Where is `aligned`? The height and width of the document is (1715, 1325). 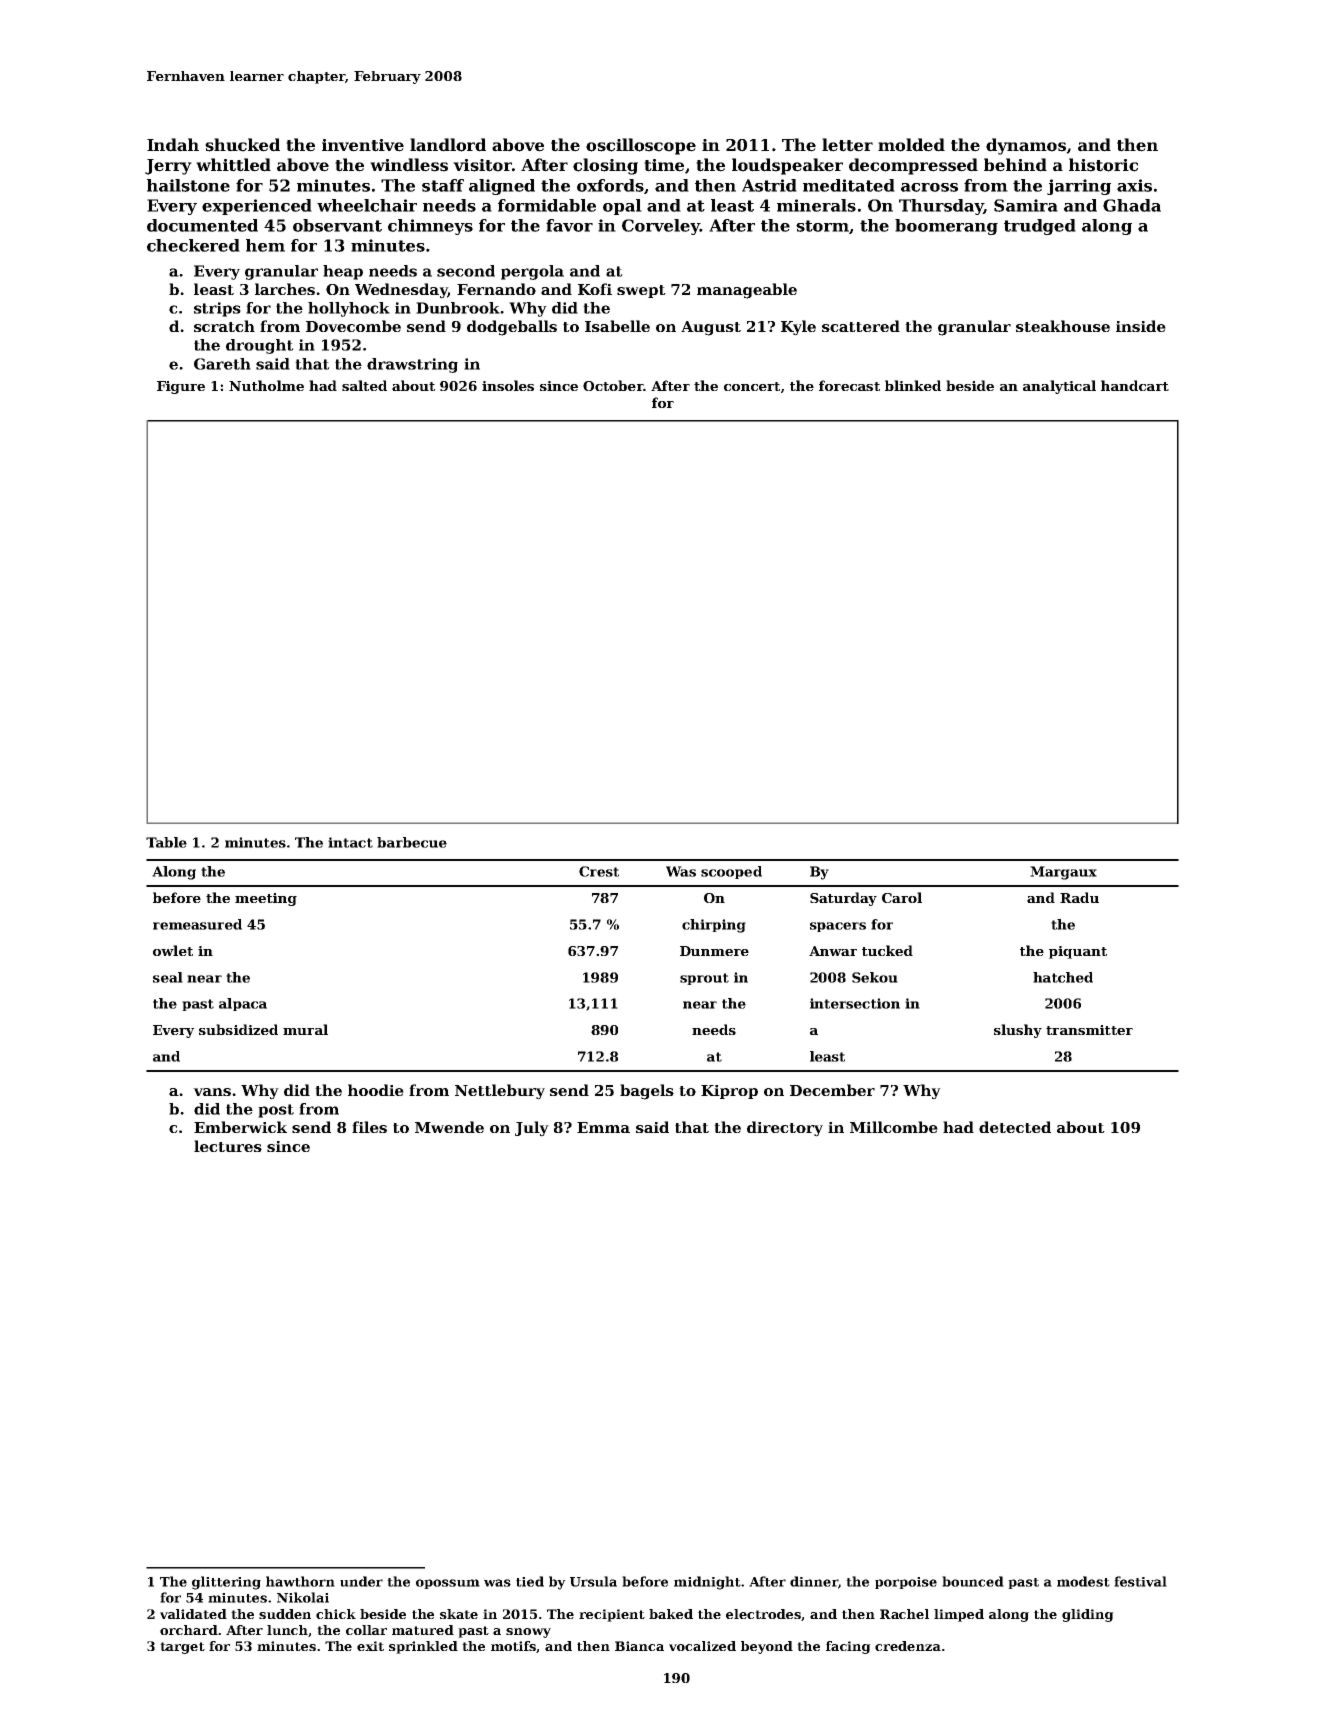 aligned is located at coordinates (502, 187).
